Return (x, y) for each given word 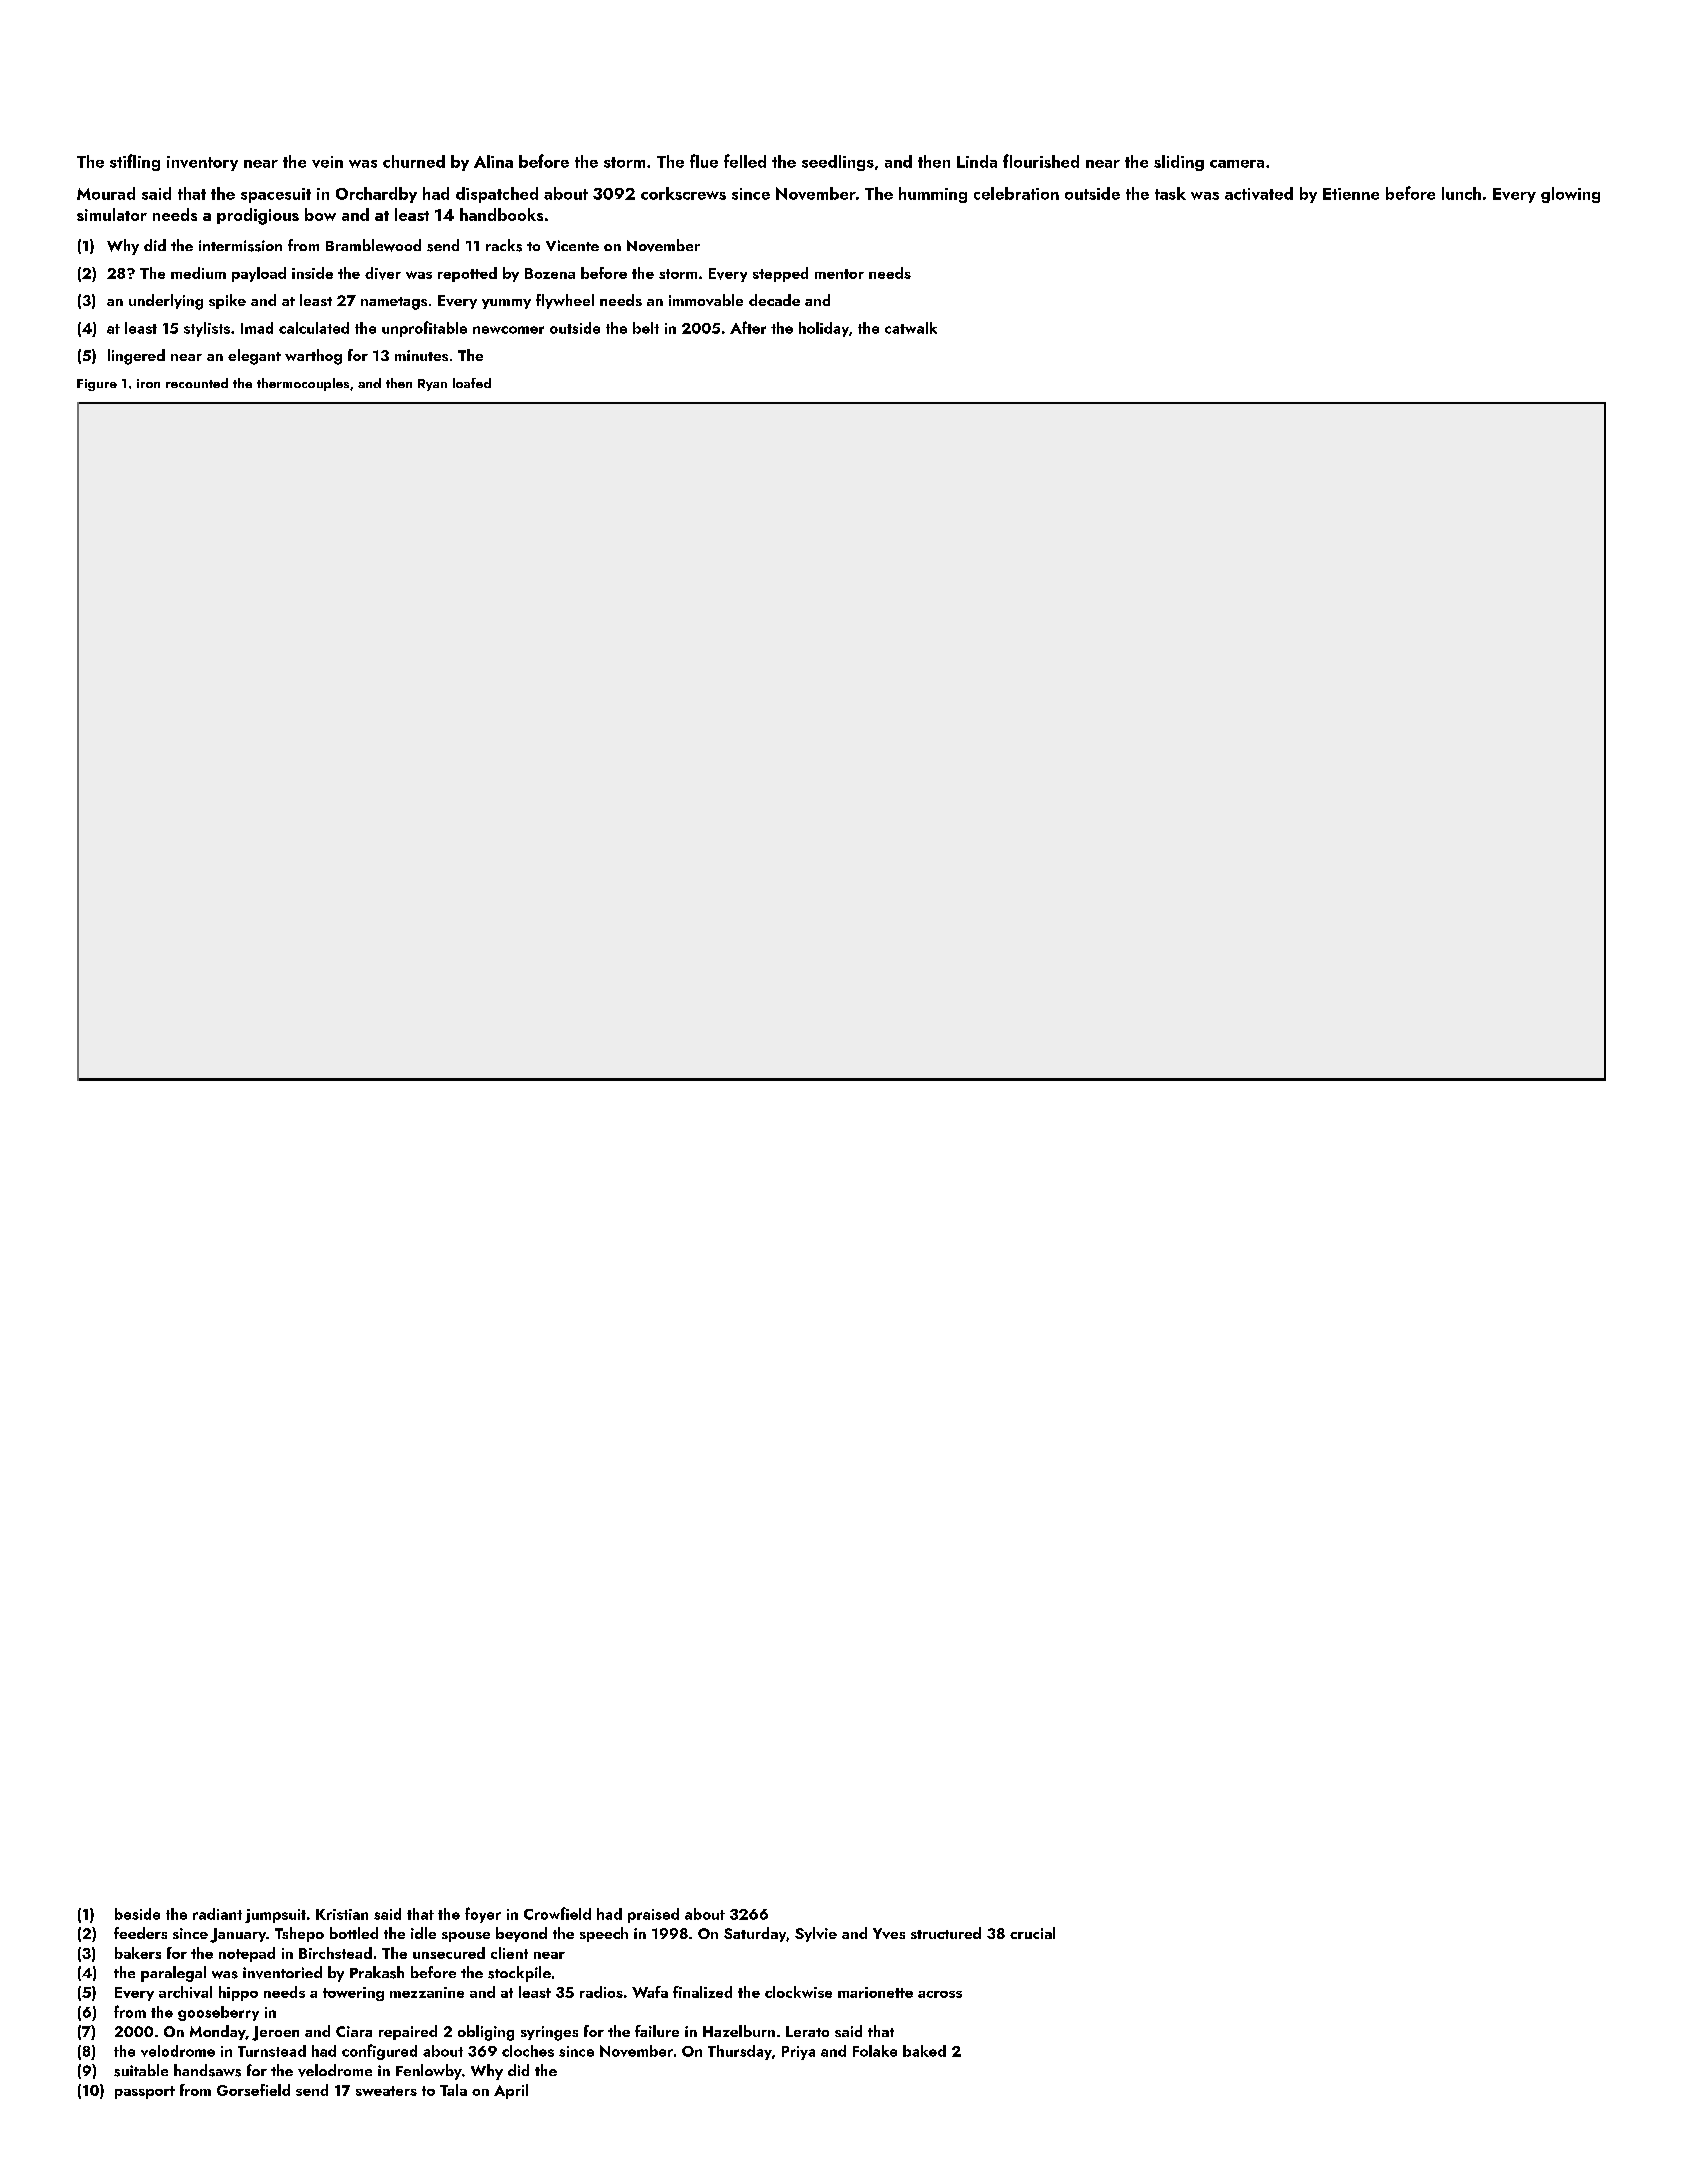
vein (327, 162)
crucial (1032, 1933)
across (940, 1994)
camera (1237, 164)
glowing (1570, 195)
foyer (483, 1915)
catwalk (911, 328)
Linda (977, 161)
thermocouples (303, 384)
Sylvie (816, 1934)
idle (423, 1933)
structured (946, 1933)
